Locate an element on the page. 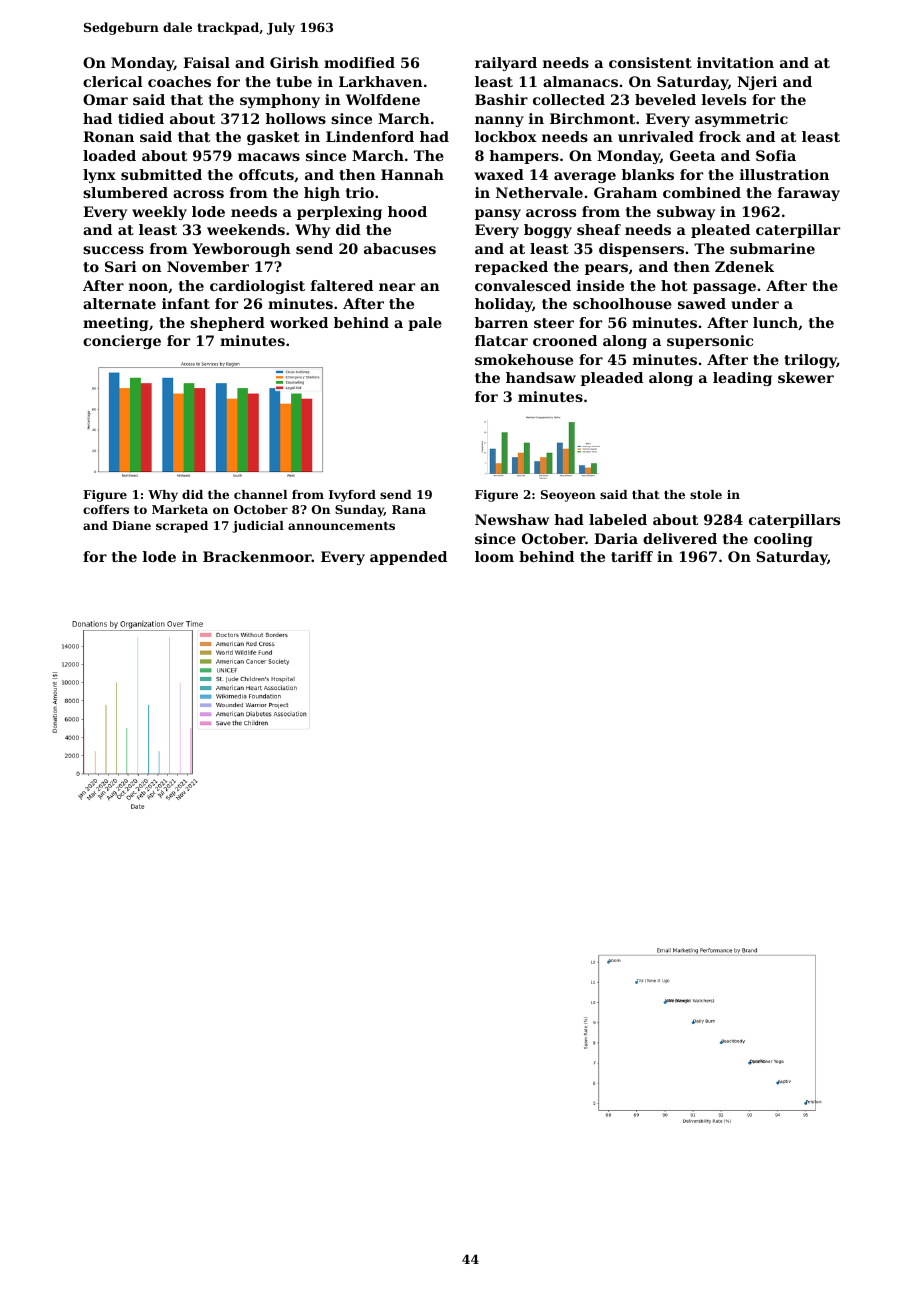  Sofia is located at coordinates (776, 155).
